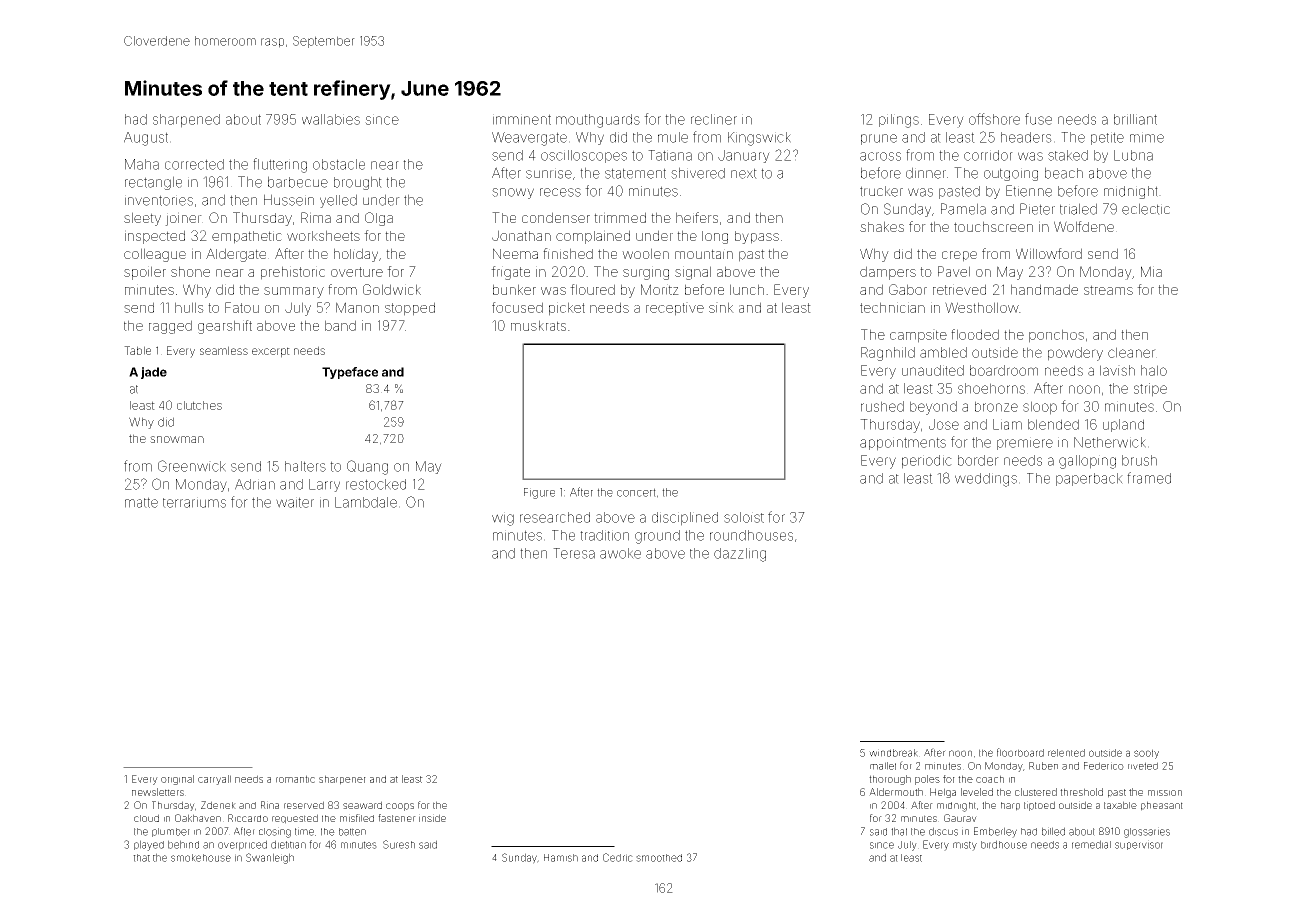 The height and width of the screenshot is (924, 1308). What do you see at coordinates (142, 164) in the screenshot?
I see `Maha` at bounding box center [142, 164].
